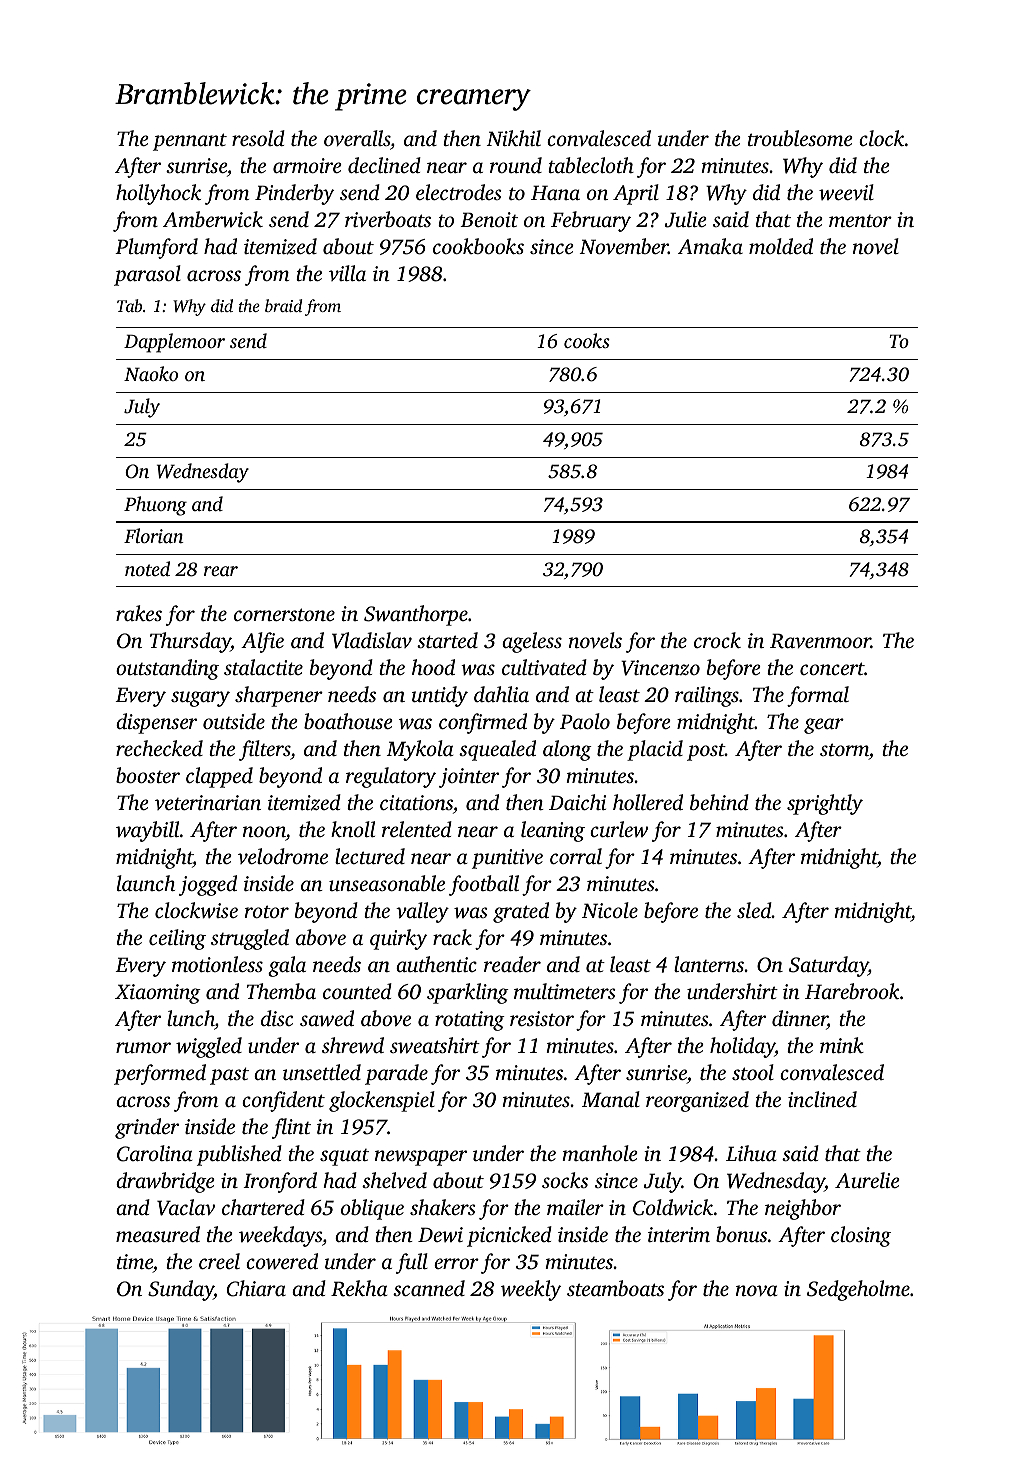 The width and height of the screenshot is (1034, 1469). What do you see at coordinates (781, 246) in the screenshot?
I see `molded` at bounding box center [781, 246].
